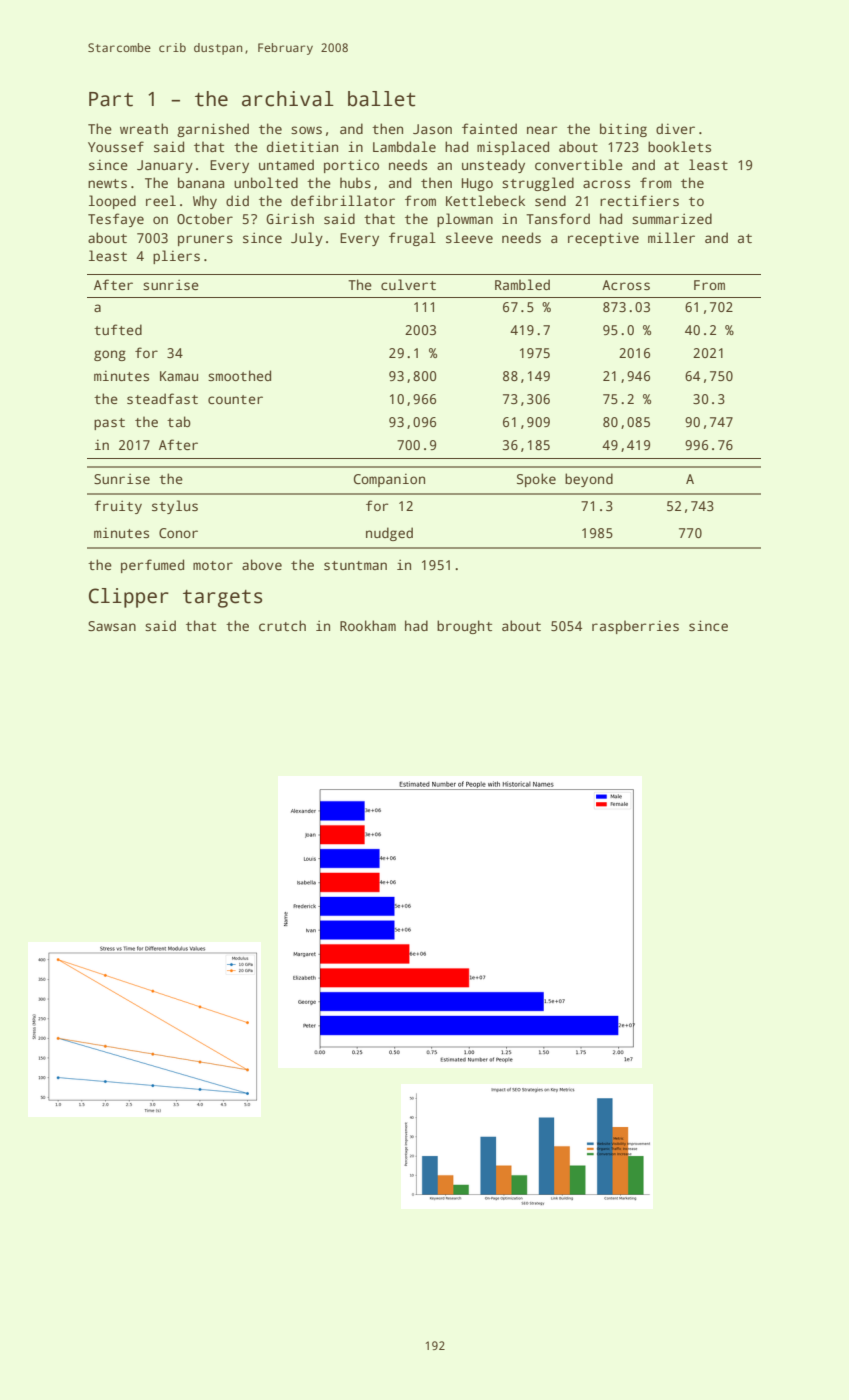 The width and height of the image is (849, 1400). What do you see at coordinates (282, 625) in the image?
I see `crutch` at bounding box center [282, 625].
